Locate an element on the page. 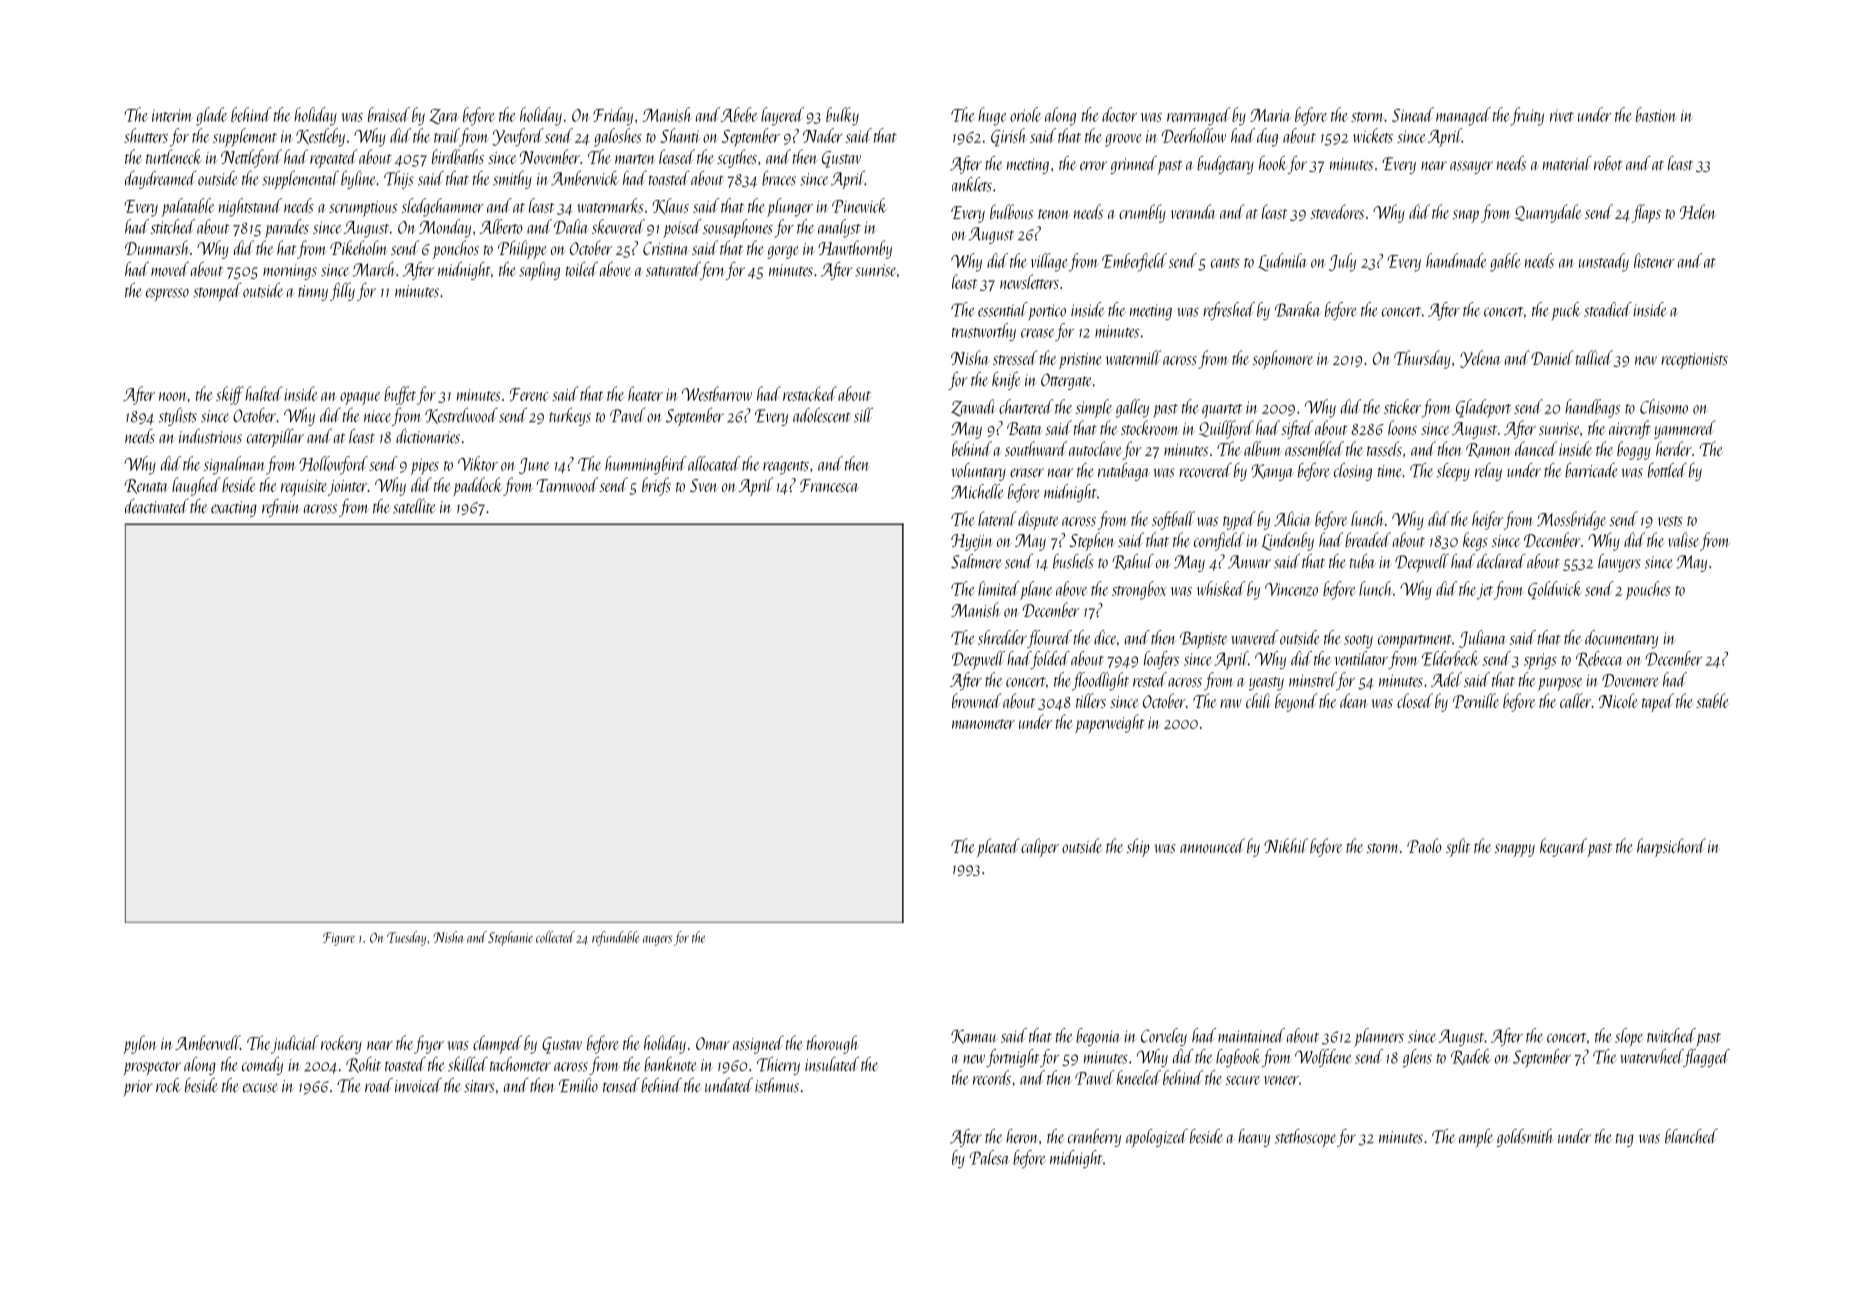 The image size is (1855, 1311). deactivated is located at coordinates (156, 506).
